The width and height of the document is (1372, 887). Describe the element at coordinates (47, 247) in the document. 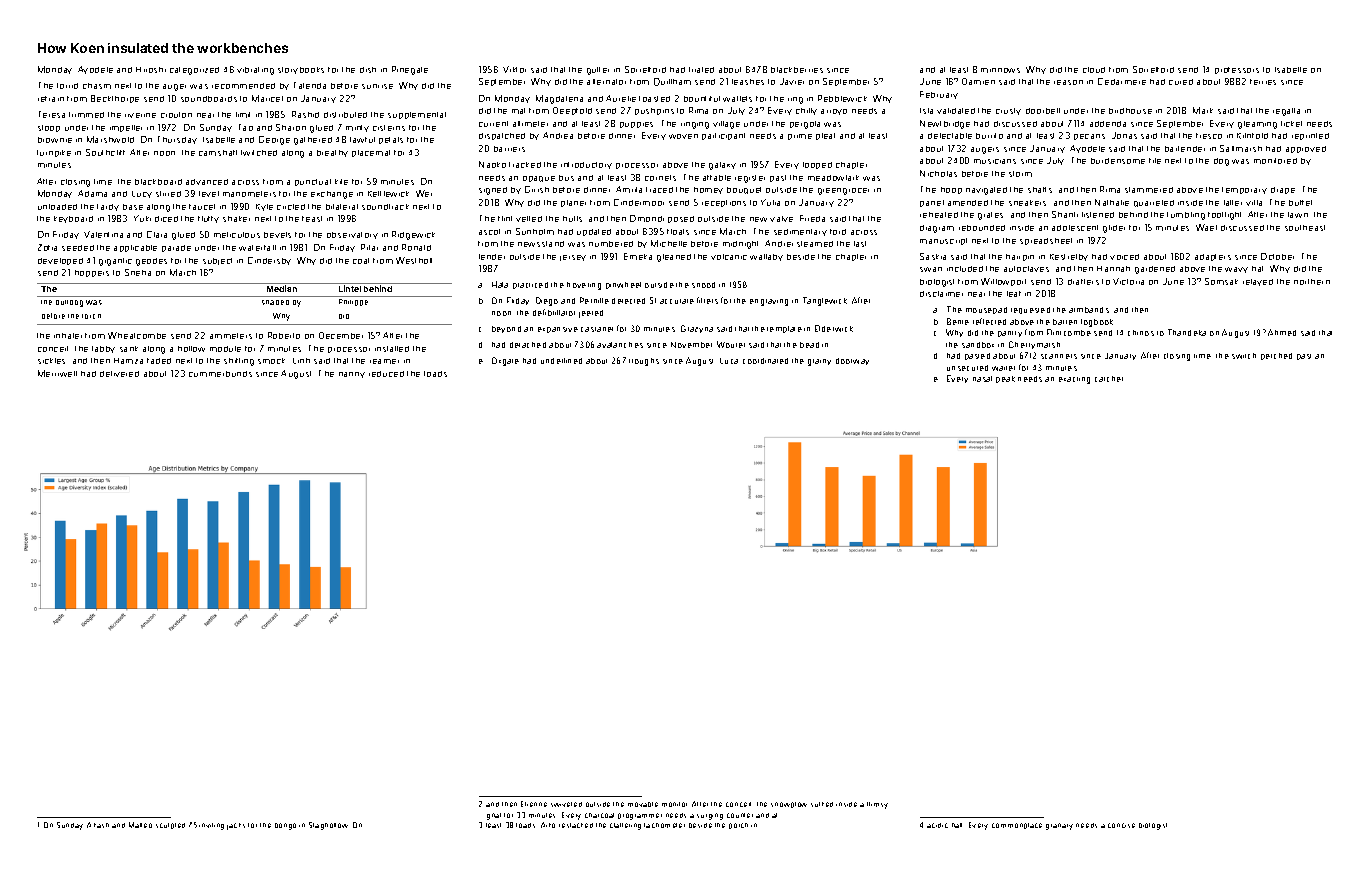

I see `Zofia` at that location.
